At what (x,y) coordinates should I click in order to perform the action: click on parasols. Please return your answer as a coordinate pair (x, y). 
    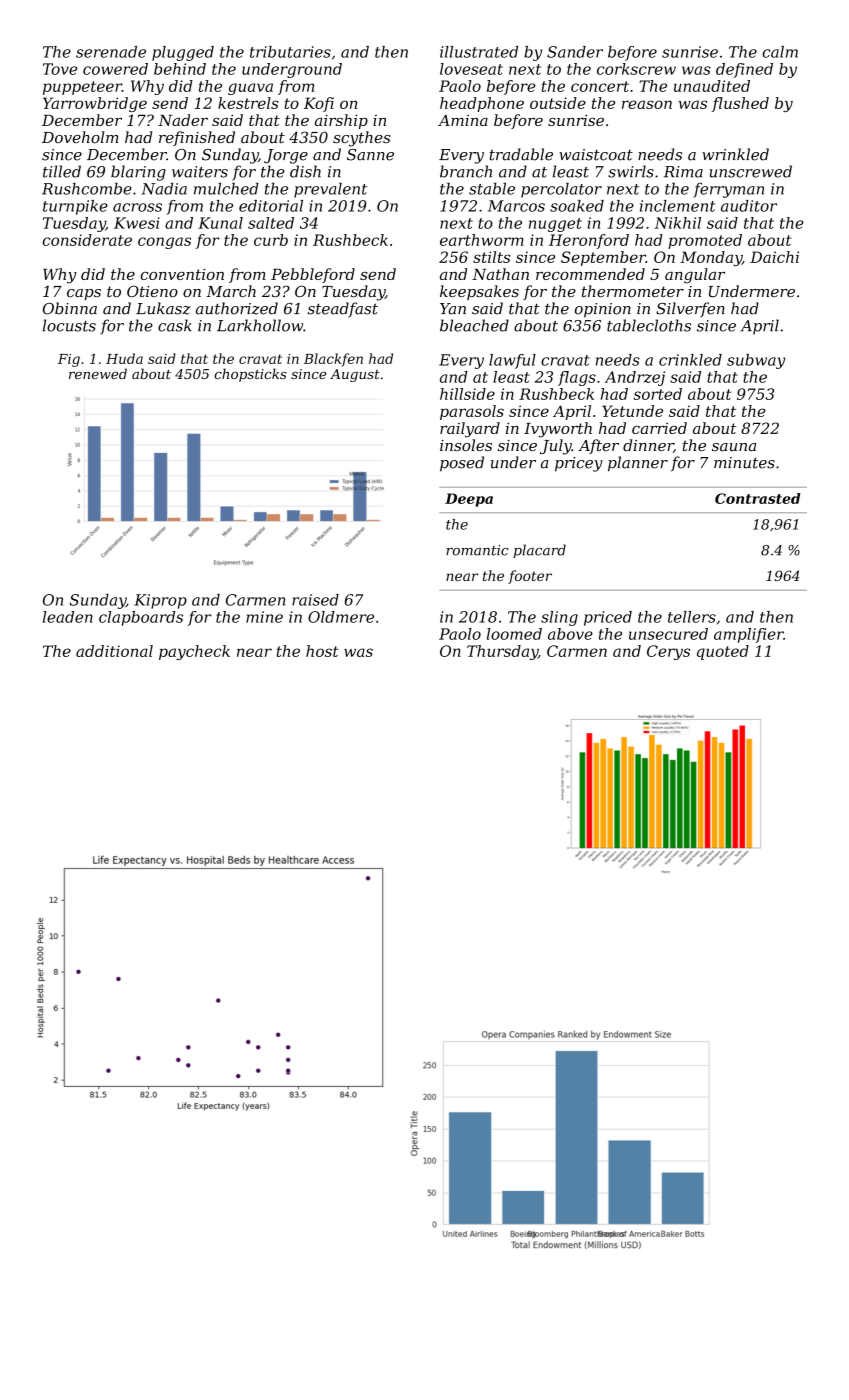
    Looking at the image, I should click on (472, 412).
